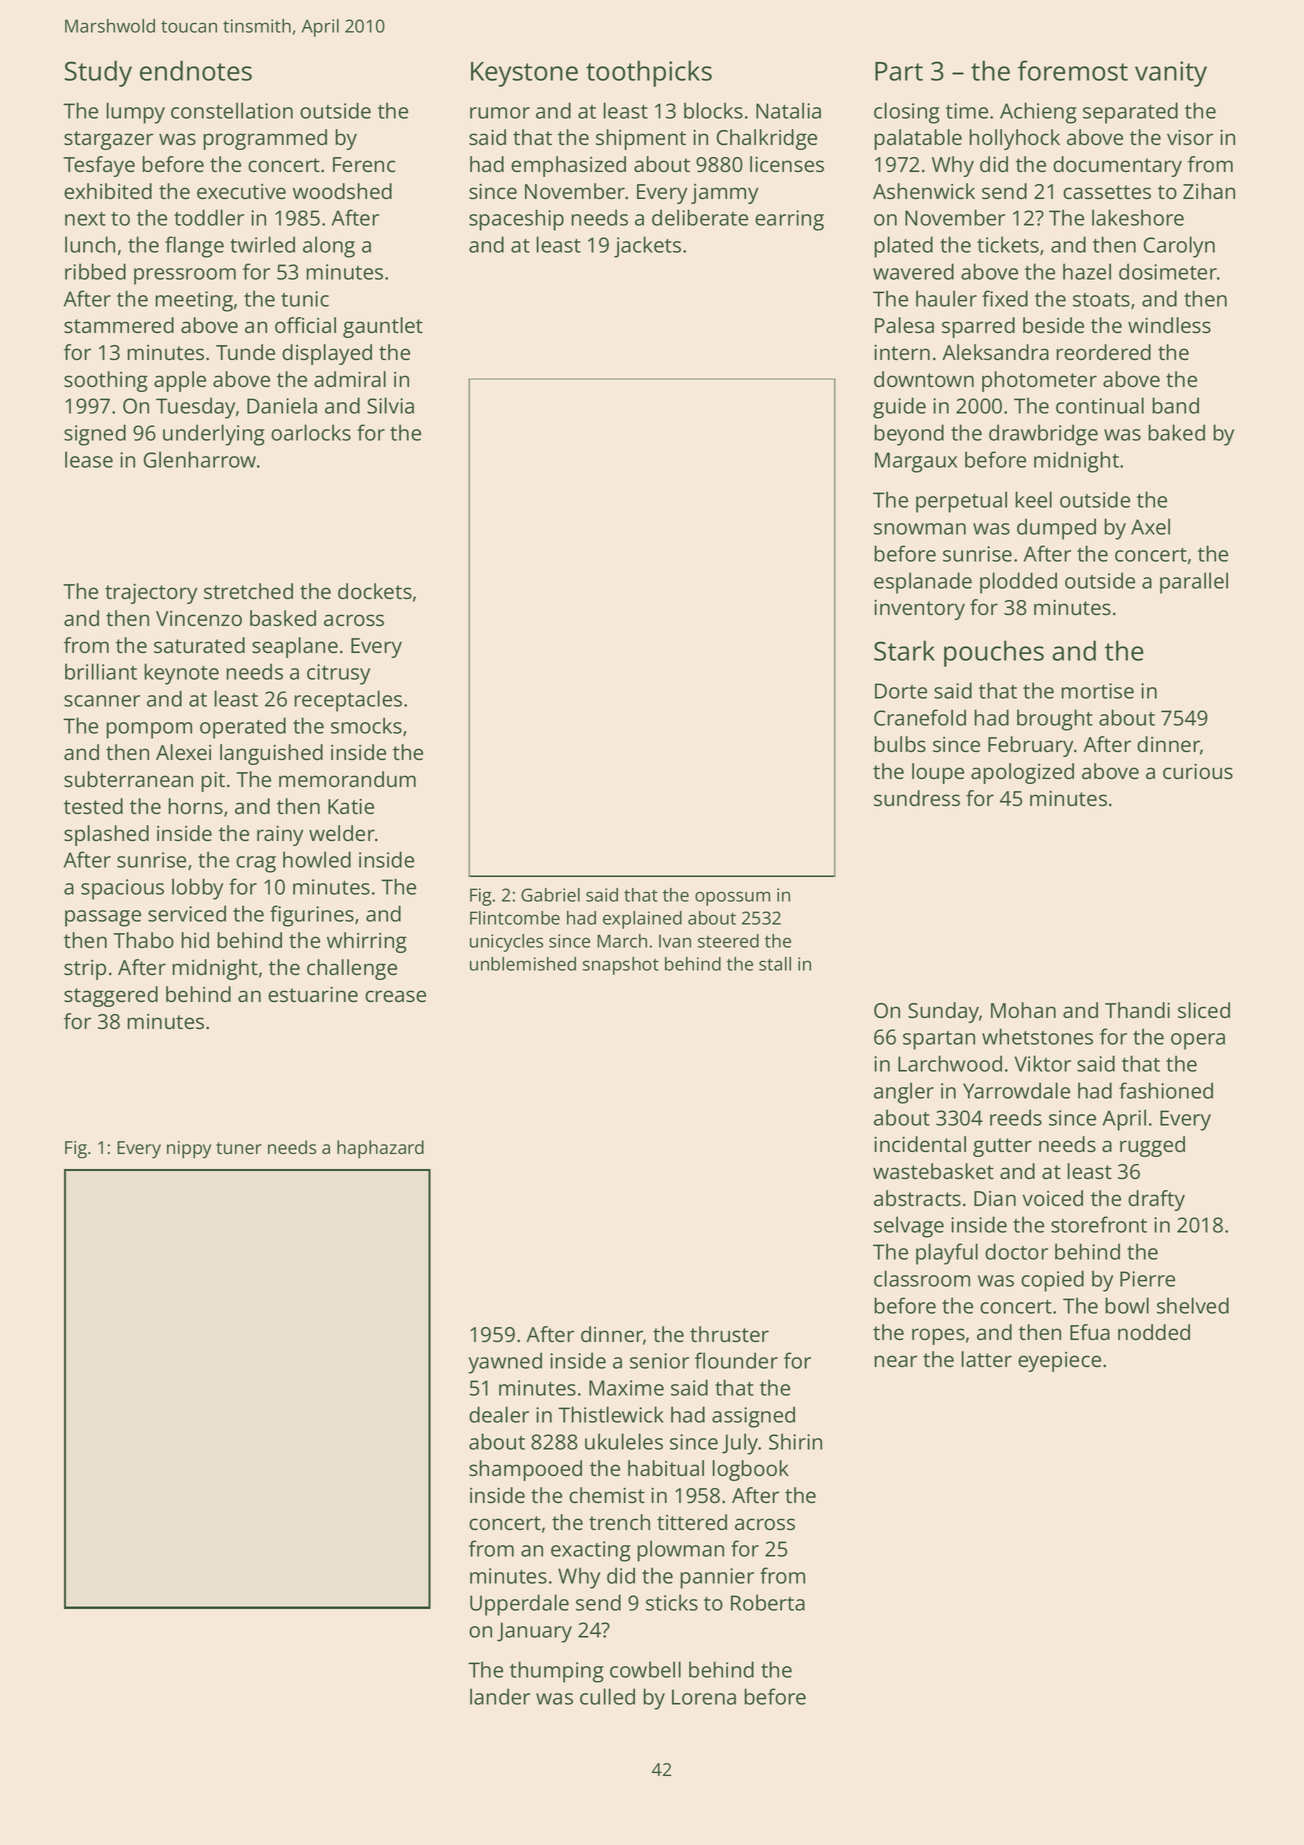  What do you see at coordinates (329, 247) in the image?
I see `along` at bounding box center [329, 247].
